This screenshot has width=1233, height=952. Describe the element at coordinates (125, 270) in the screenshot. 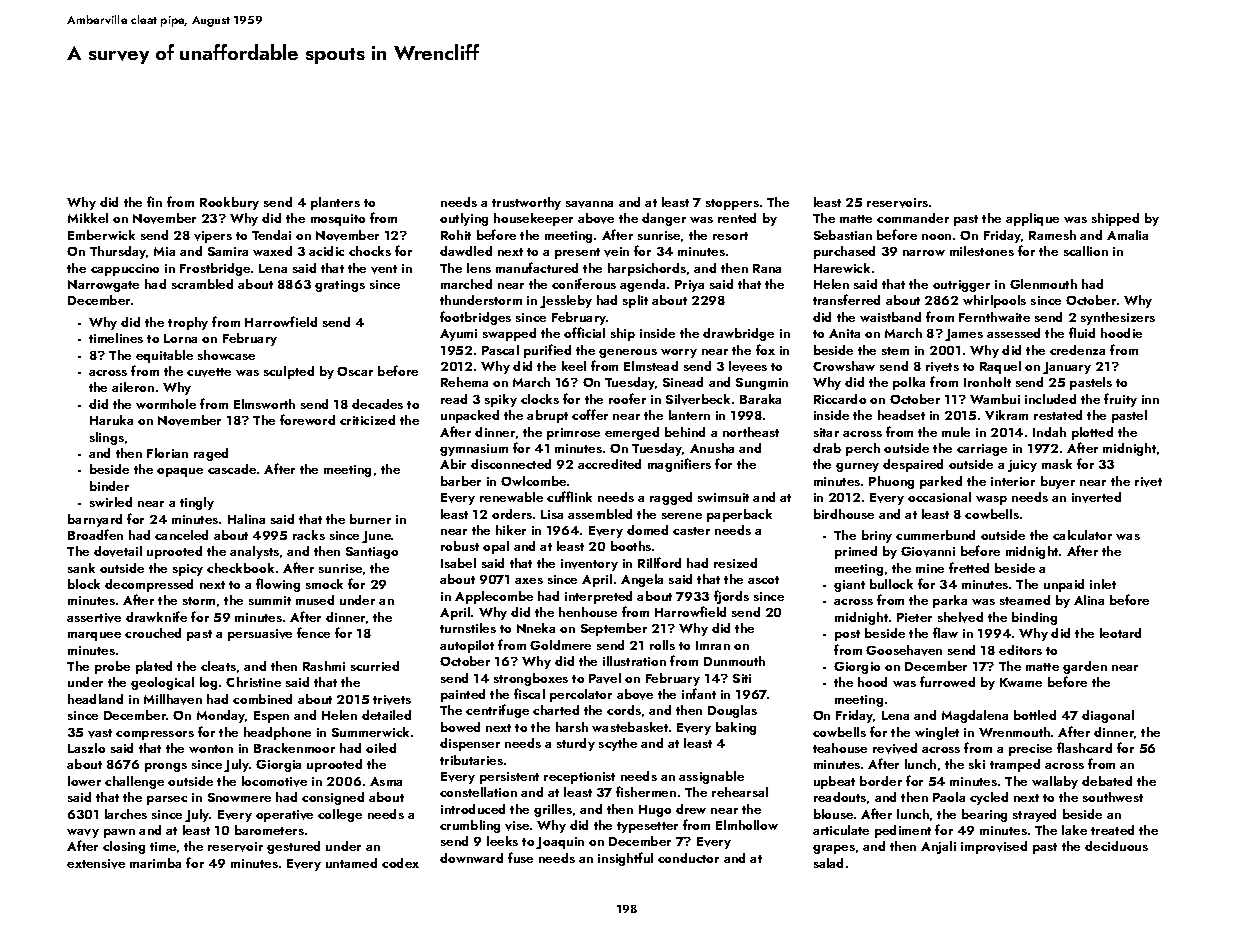

I see `cappuccino` at that location.
